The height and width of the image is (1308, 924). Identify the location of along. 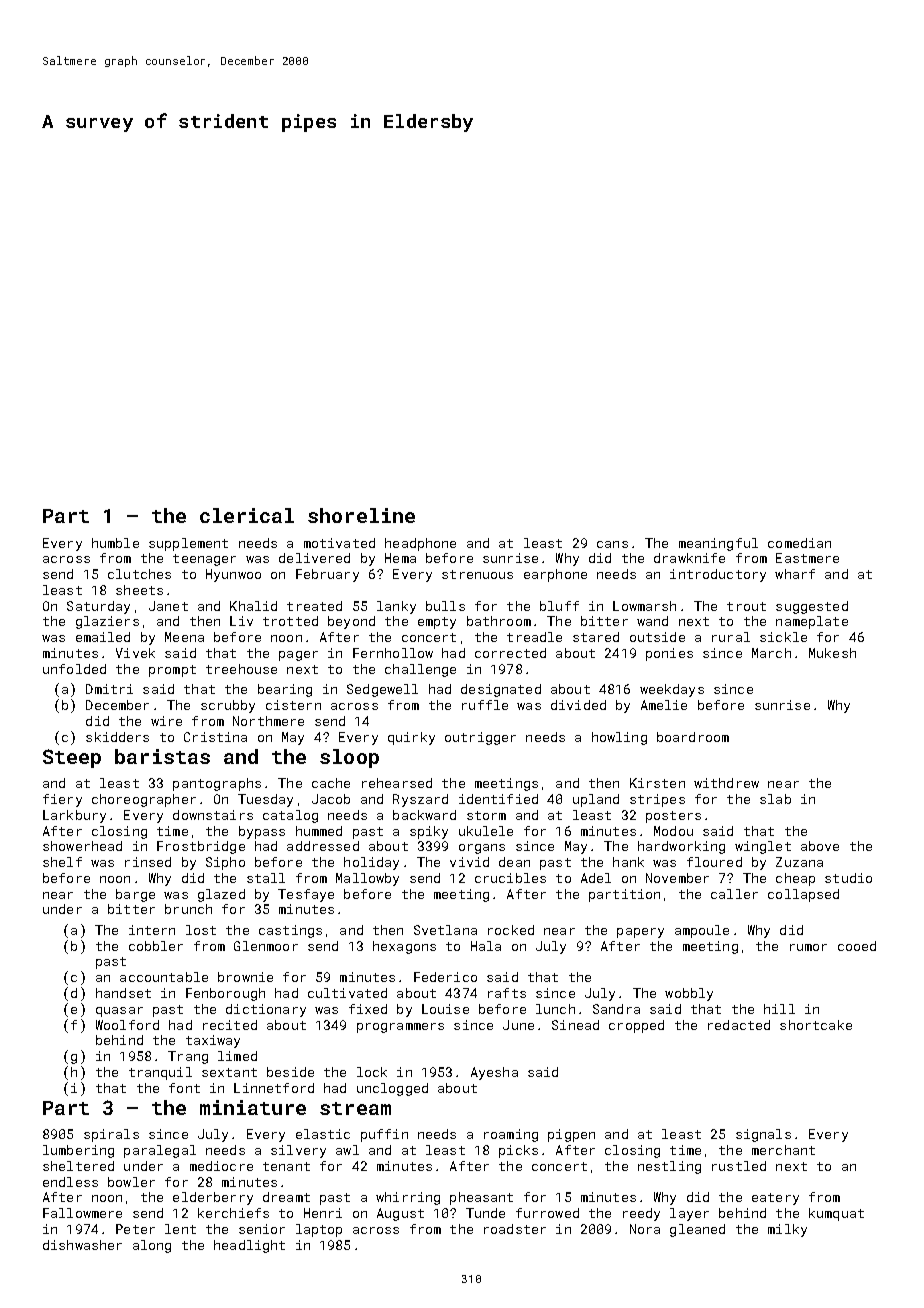
(152, 1246).
